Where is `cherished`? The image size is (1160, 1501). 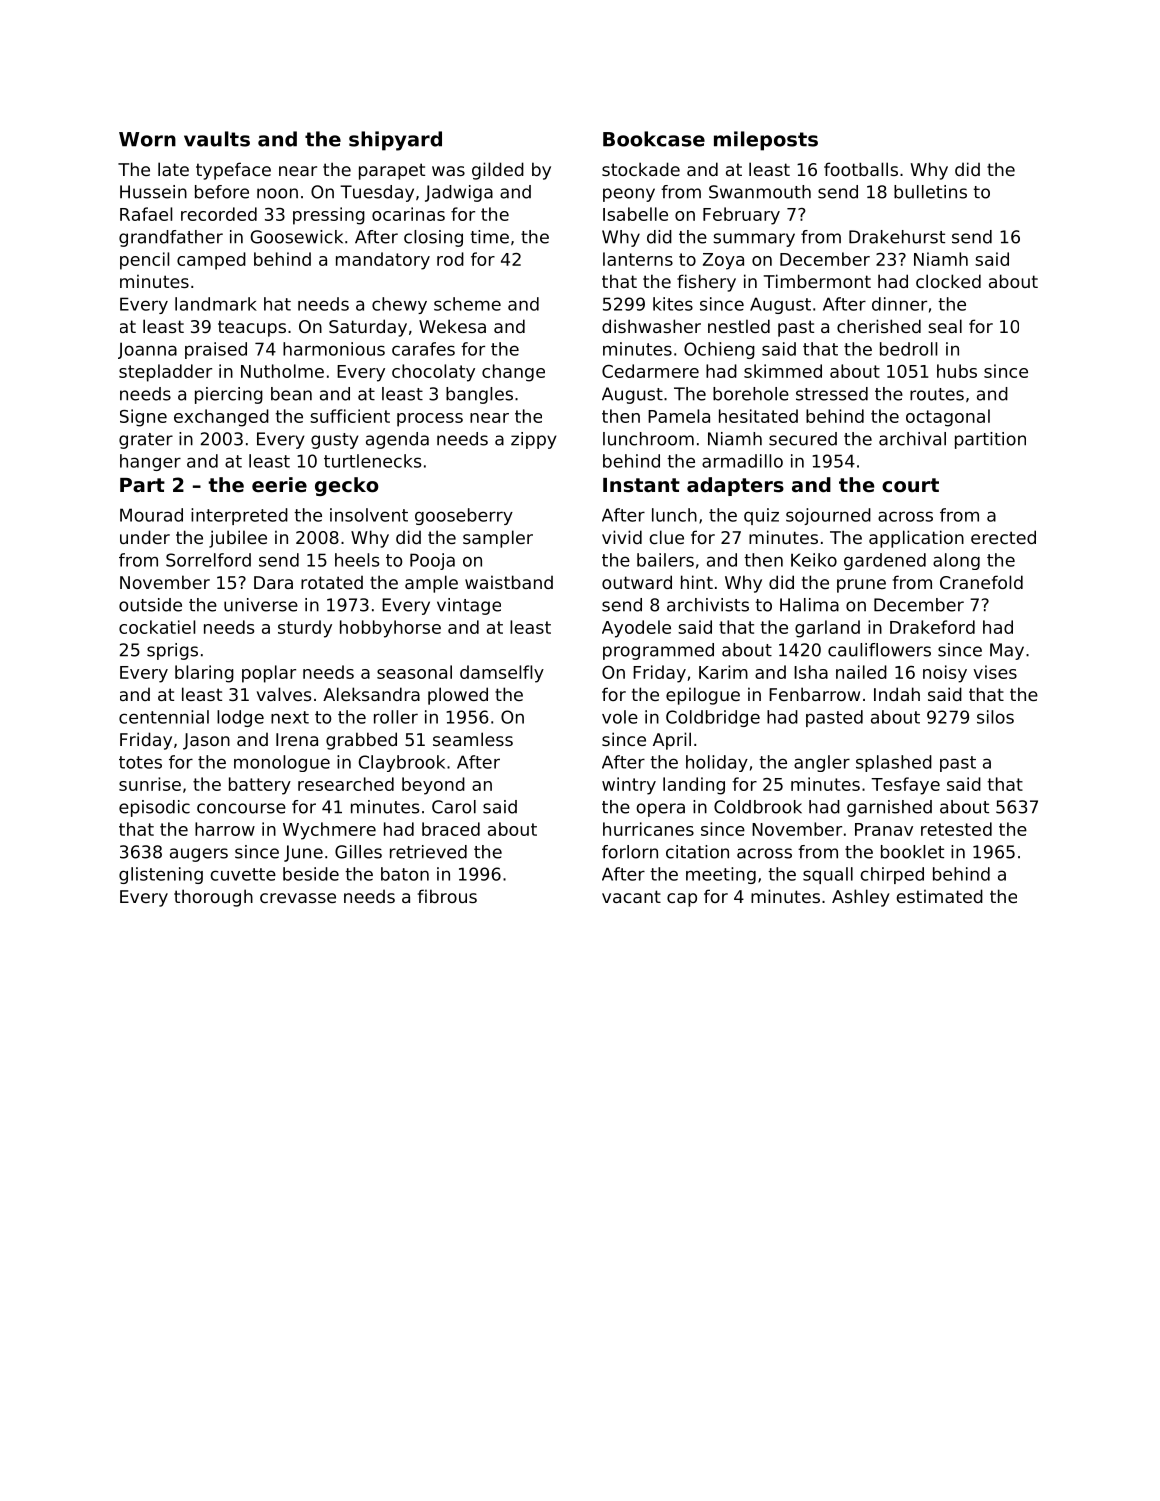 cherished is located at coordinates (879, 326).
